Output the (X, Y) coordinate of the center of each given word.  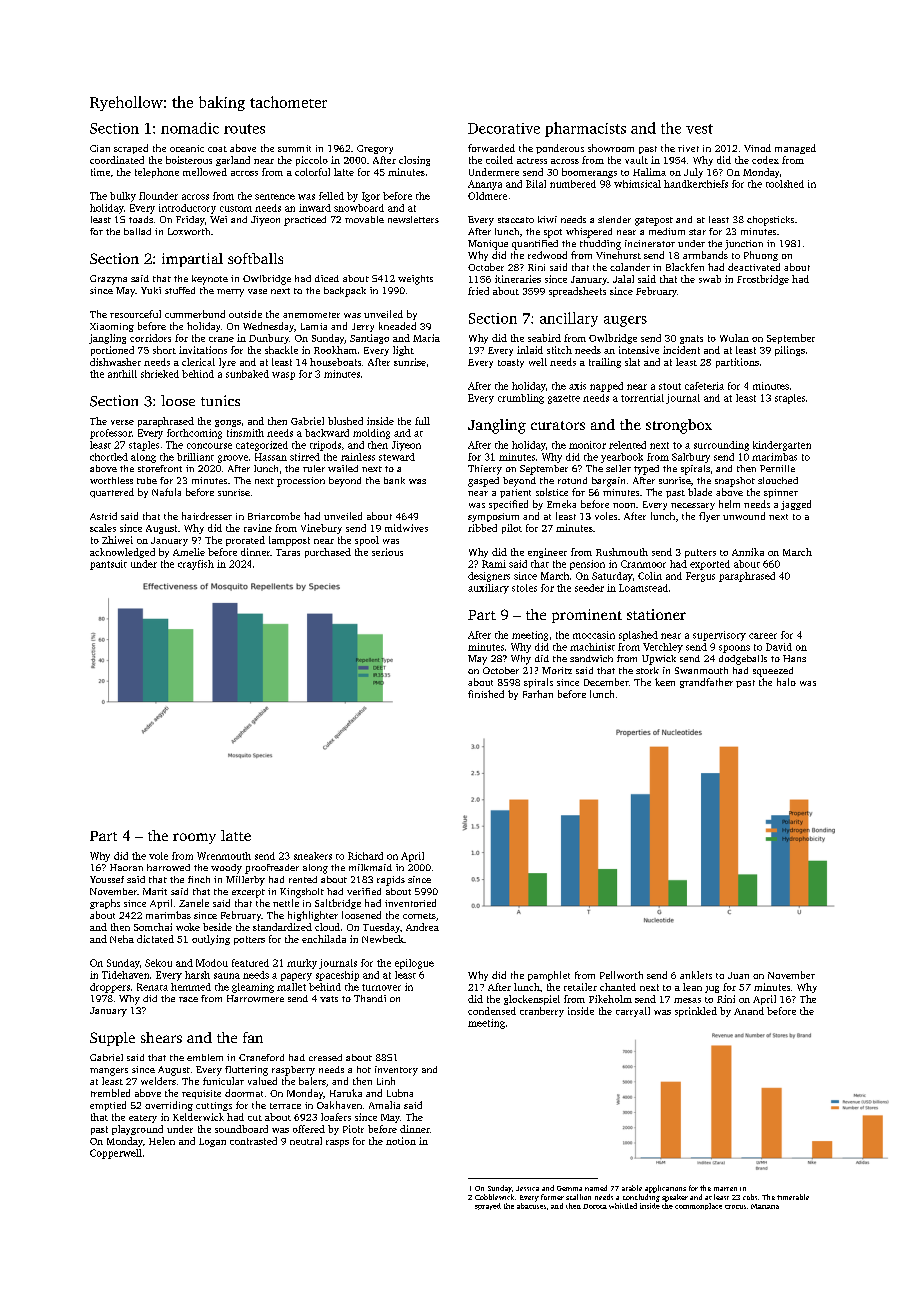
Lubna (400, 1093)
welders (158, 1081)
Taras (288, 552)
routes (244, 129)
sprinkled (696, 1012)
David (779, 647)
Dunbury (269, 339)
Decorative (504, 128)
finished (486, 694)
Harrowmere (255, 998)
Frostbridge (763, 280)
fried (478, 291)
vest (699, 129)
